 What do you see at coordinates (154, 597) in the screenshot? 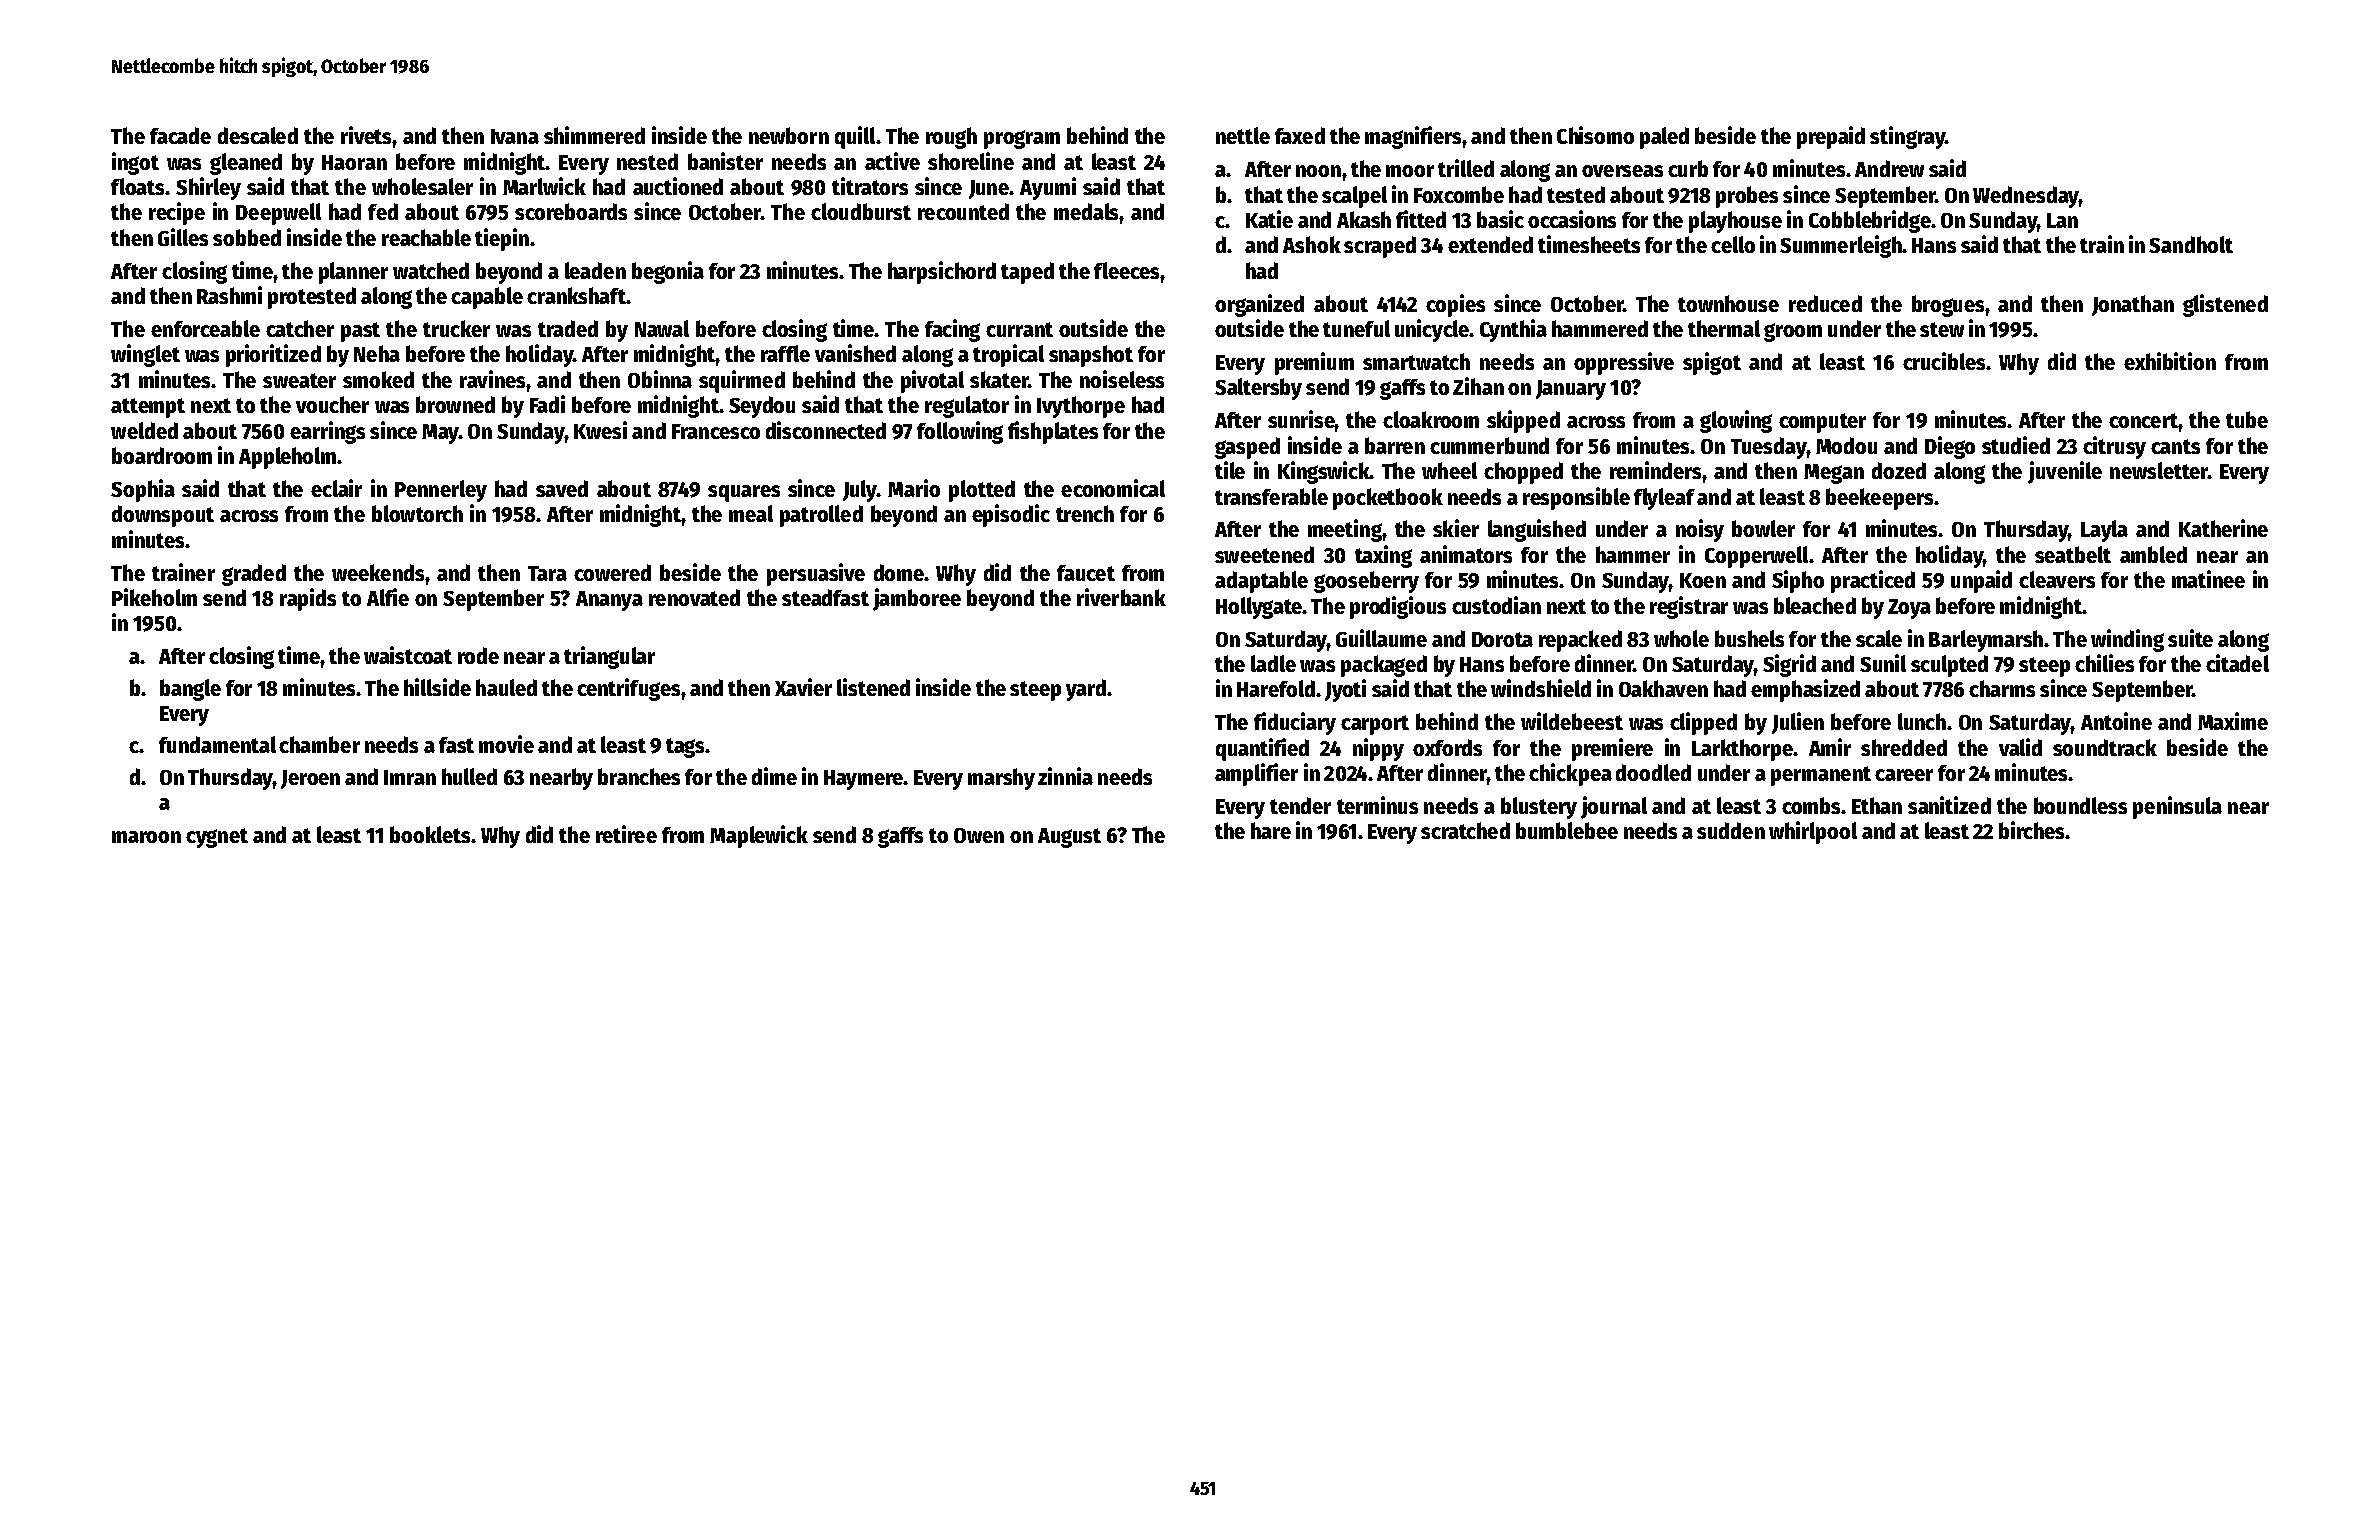
I see `Pikeholm` at bounding box center [154, 597].
